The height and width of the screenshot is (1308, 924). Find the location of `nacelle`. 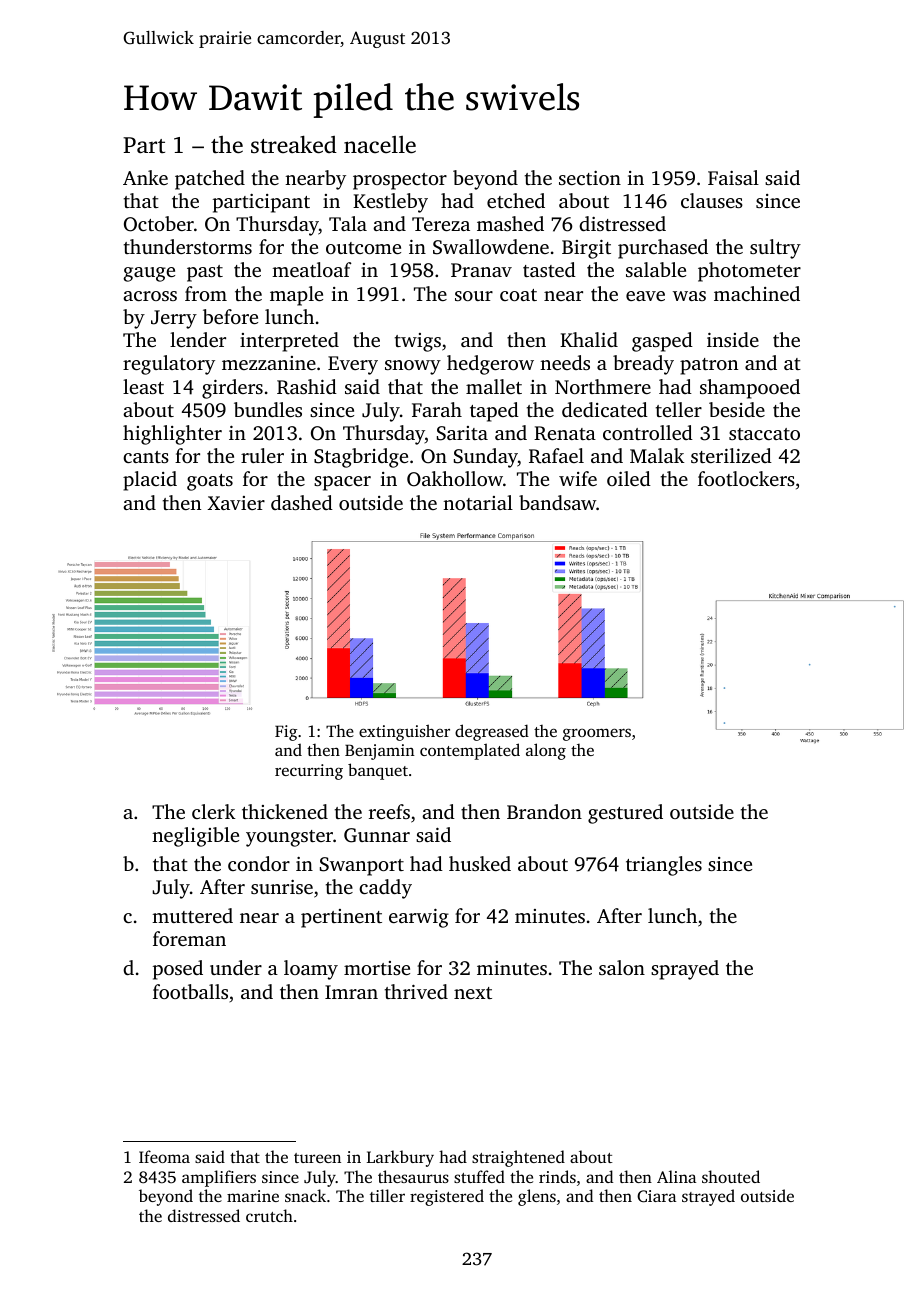

nacelle is located at coordinates (380, 145).
